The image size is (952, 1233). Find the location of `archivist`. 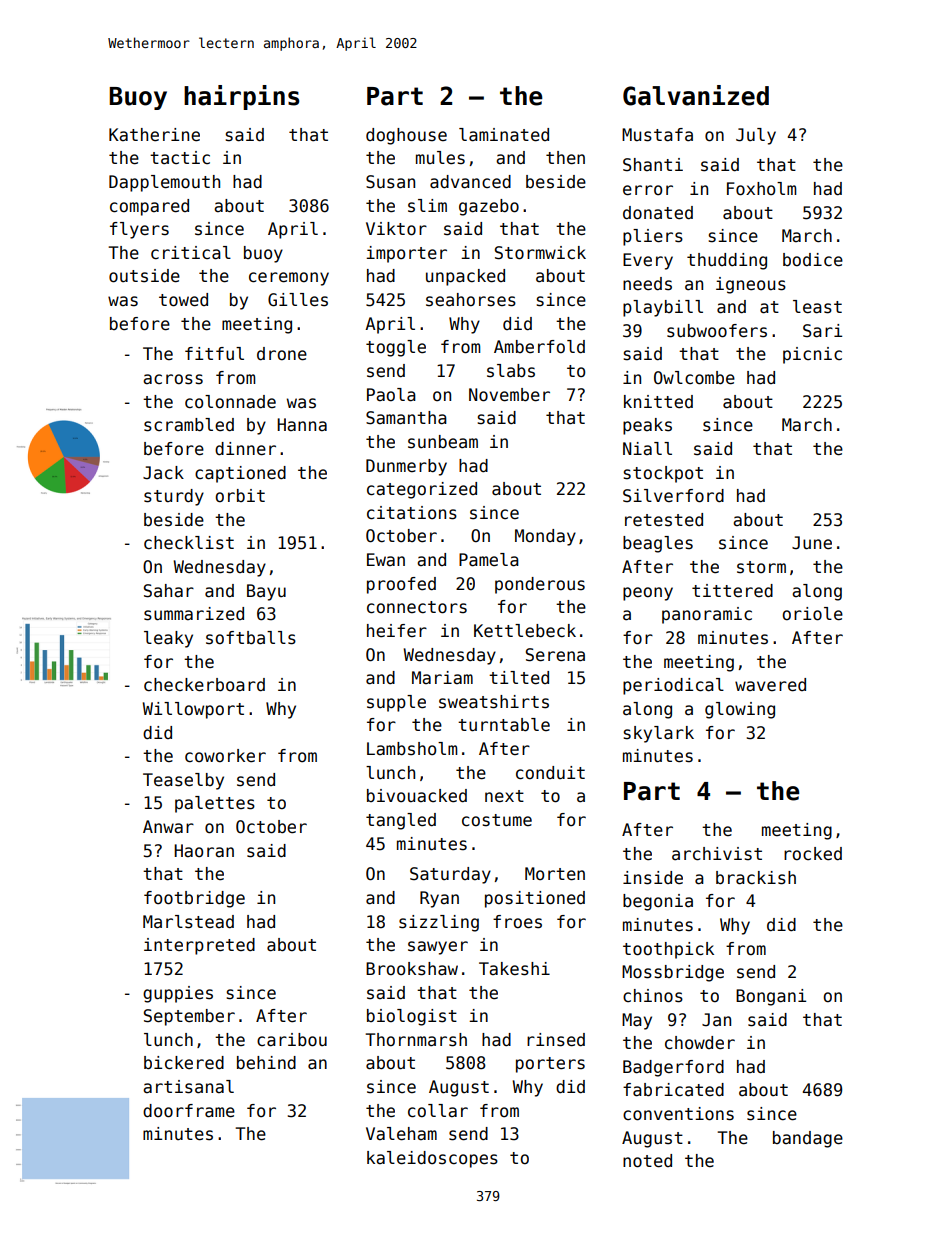

archivist is located at coordinates (717, 854).
